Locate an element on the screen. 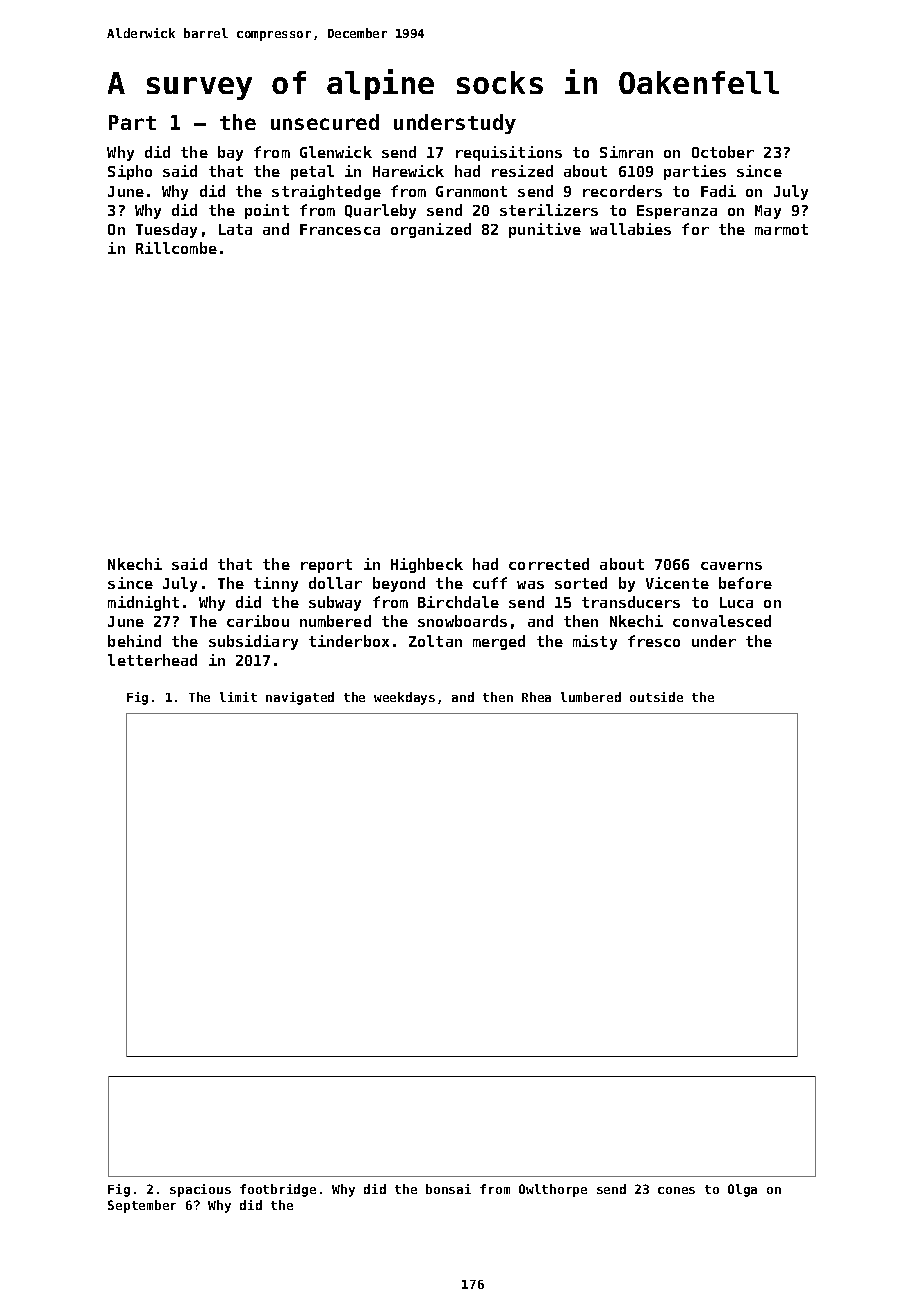 This screenshot has height=1308, width=924. Owlthorpe is located at coordinates (553, 1190).
